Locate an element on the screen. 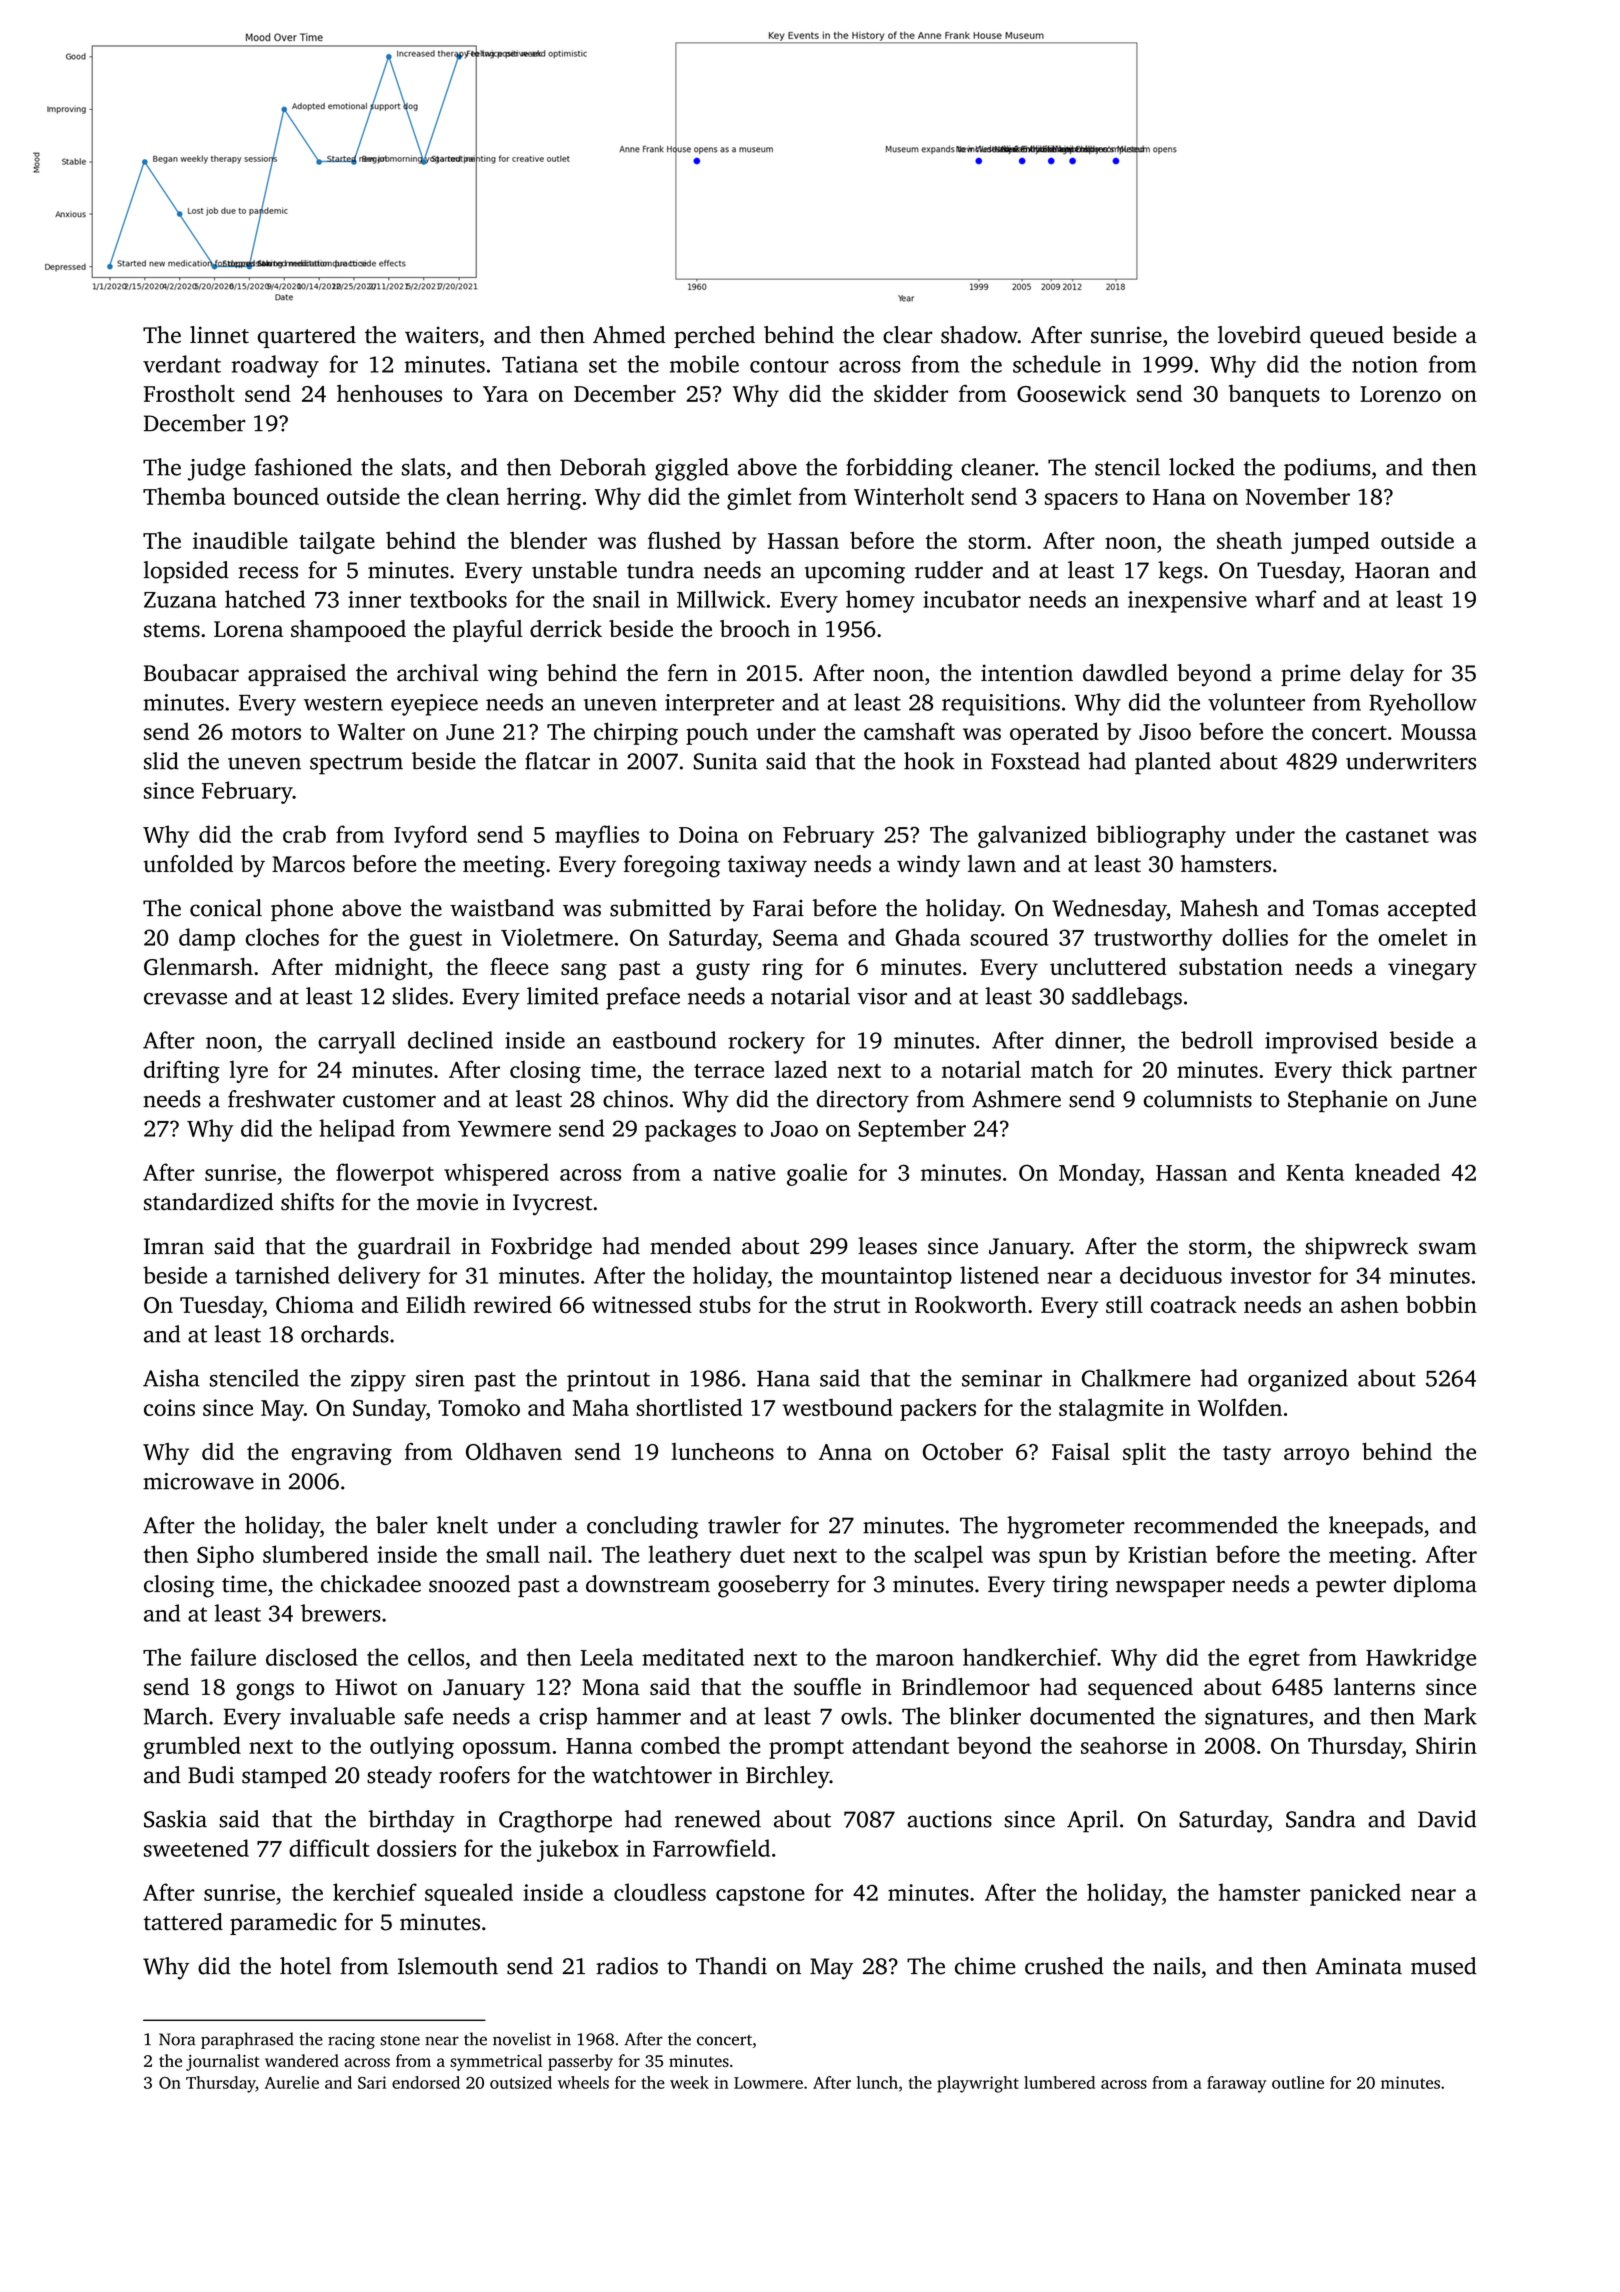 The width and height of the screenshot is (1620, 2292). slats is located at coordinates (423, 467).
